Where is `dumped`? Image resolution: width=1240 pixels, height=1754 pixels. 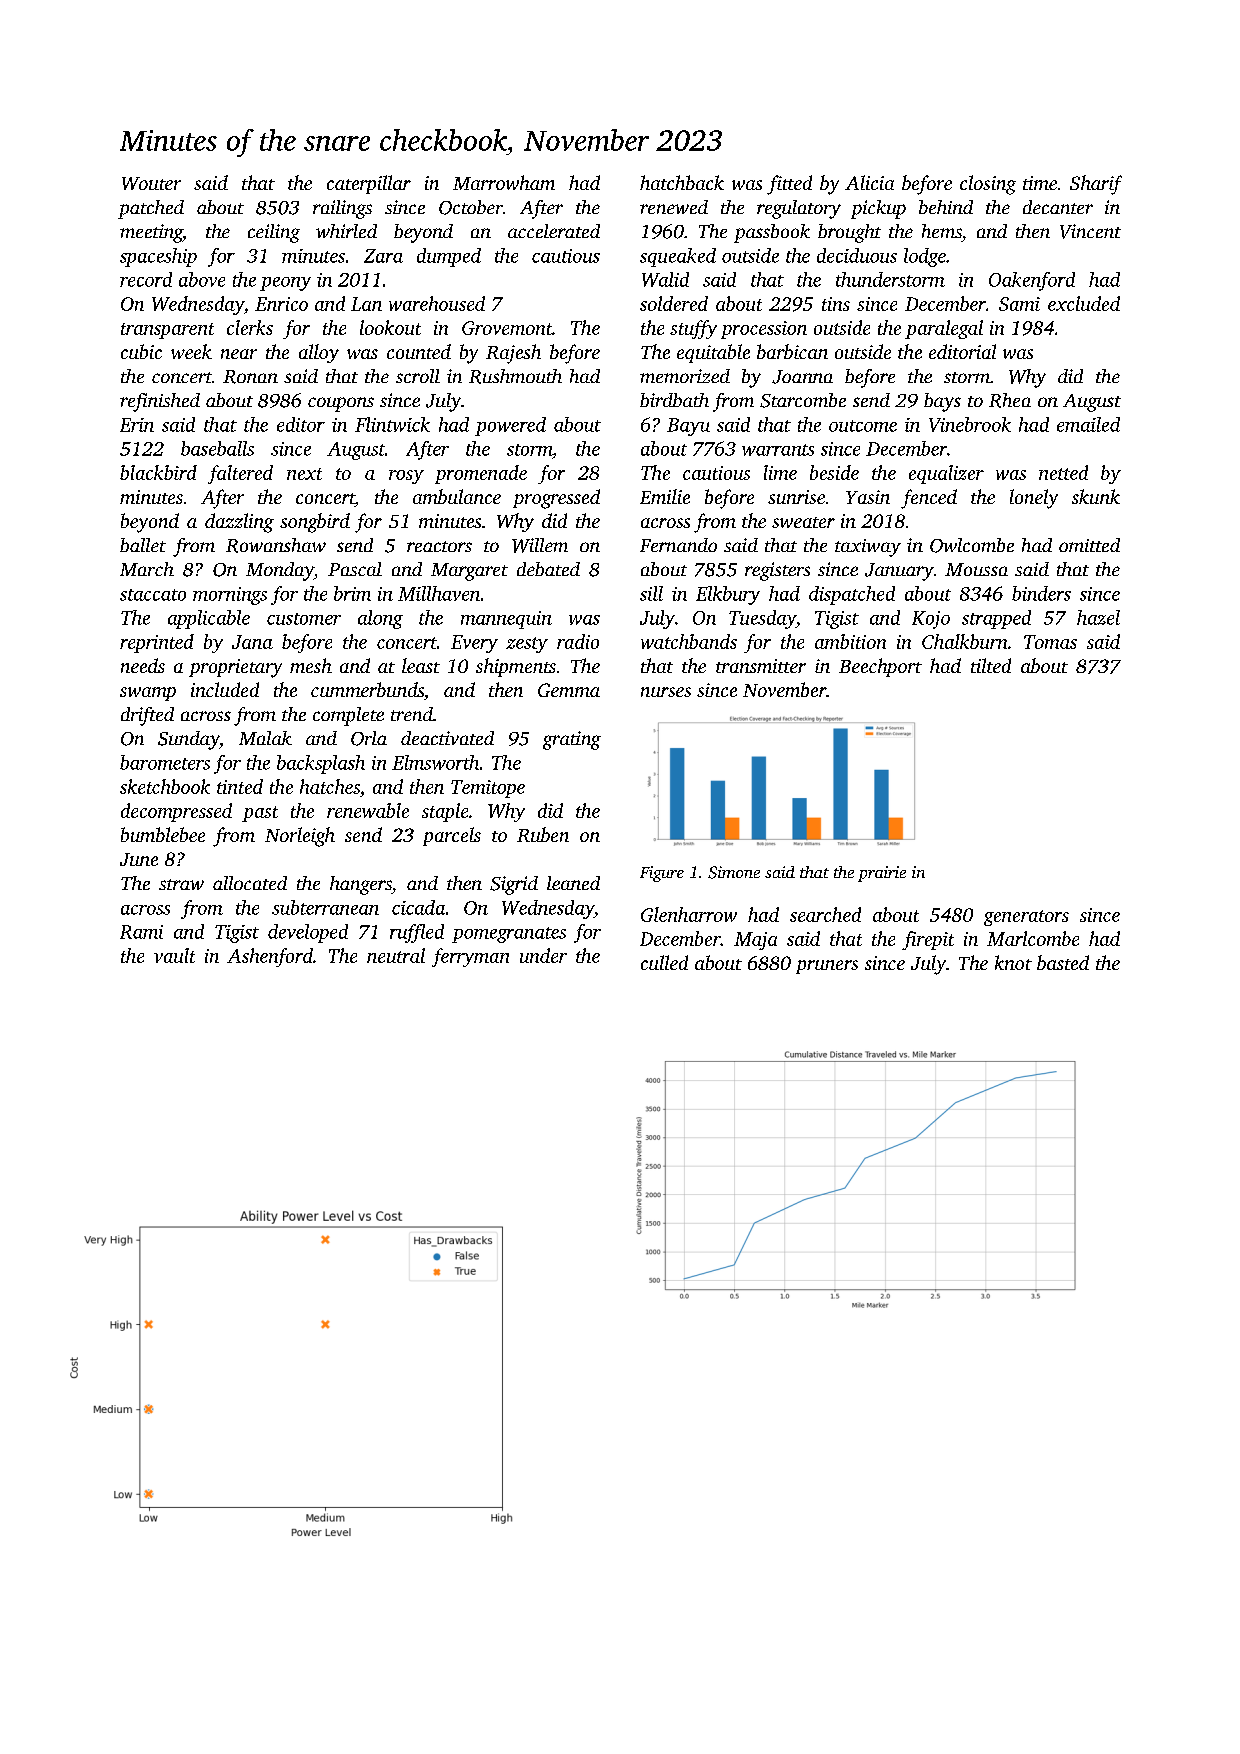
dumped is located at coordinates (449, 257).
